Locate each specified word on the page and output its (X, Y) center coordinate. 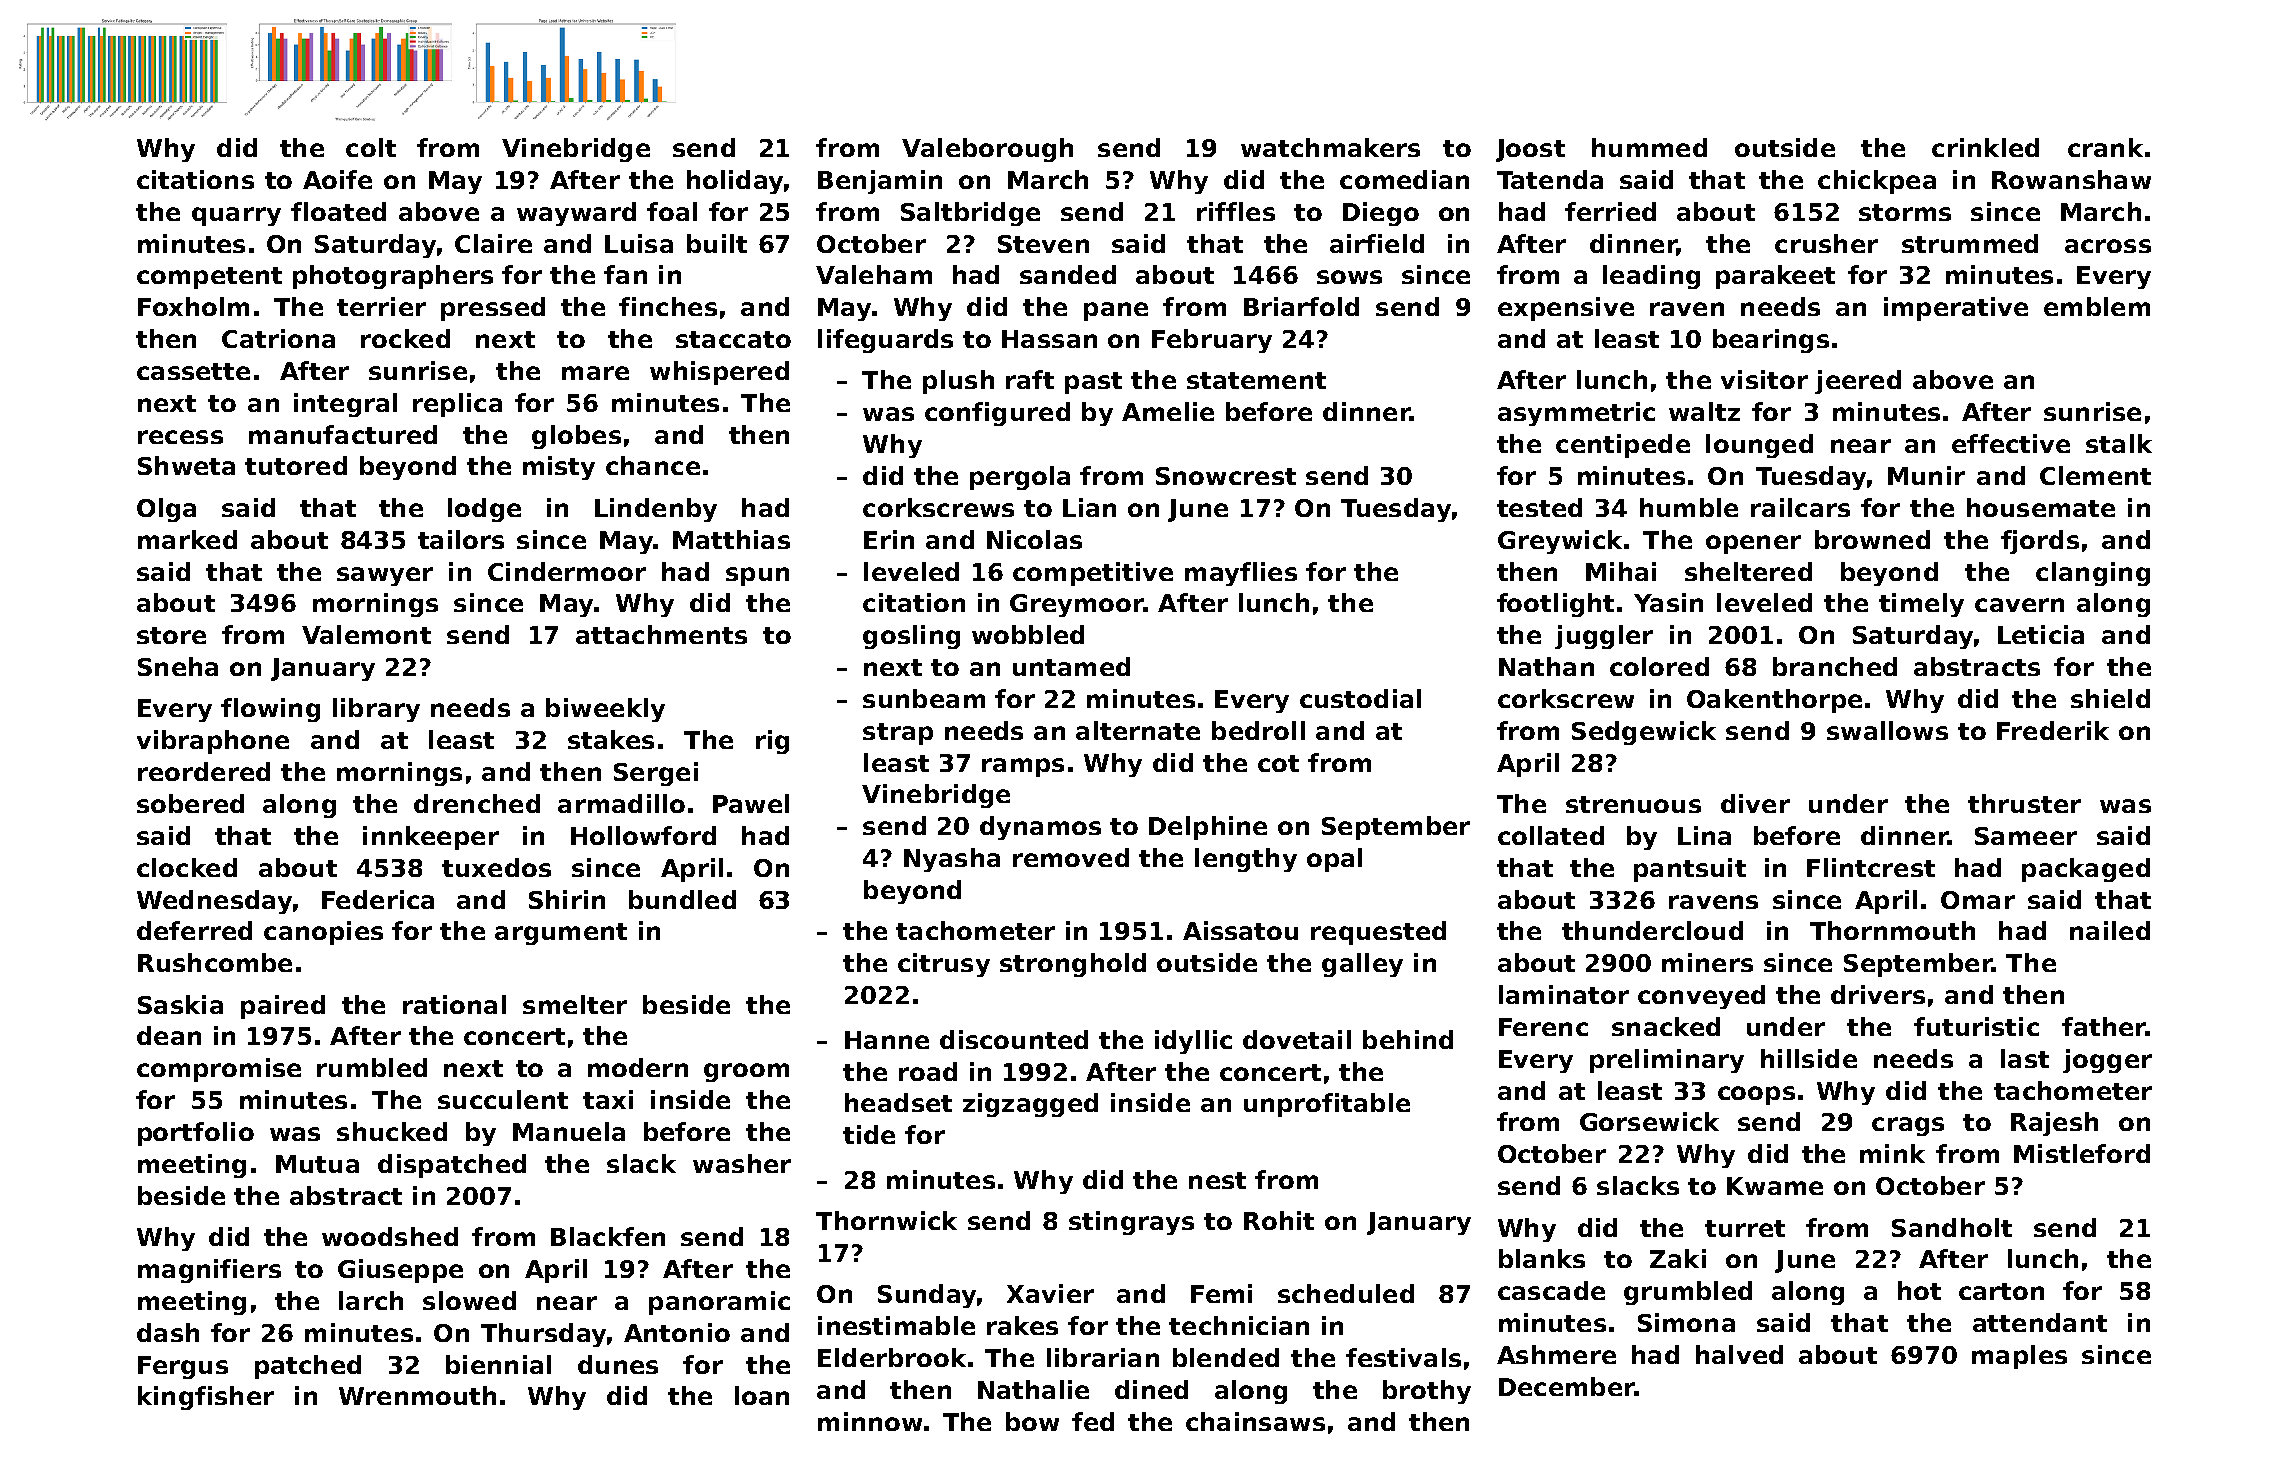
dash (168, 1332)
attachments (661, 634)
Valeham (874, 274)
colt (371, 147)
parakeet (1775, 277)
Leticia (2041, 634)
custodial (1360, 698)
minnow (870, 1421)
